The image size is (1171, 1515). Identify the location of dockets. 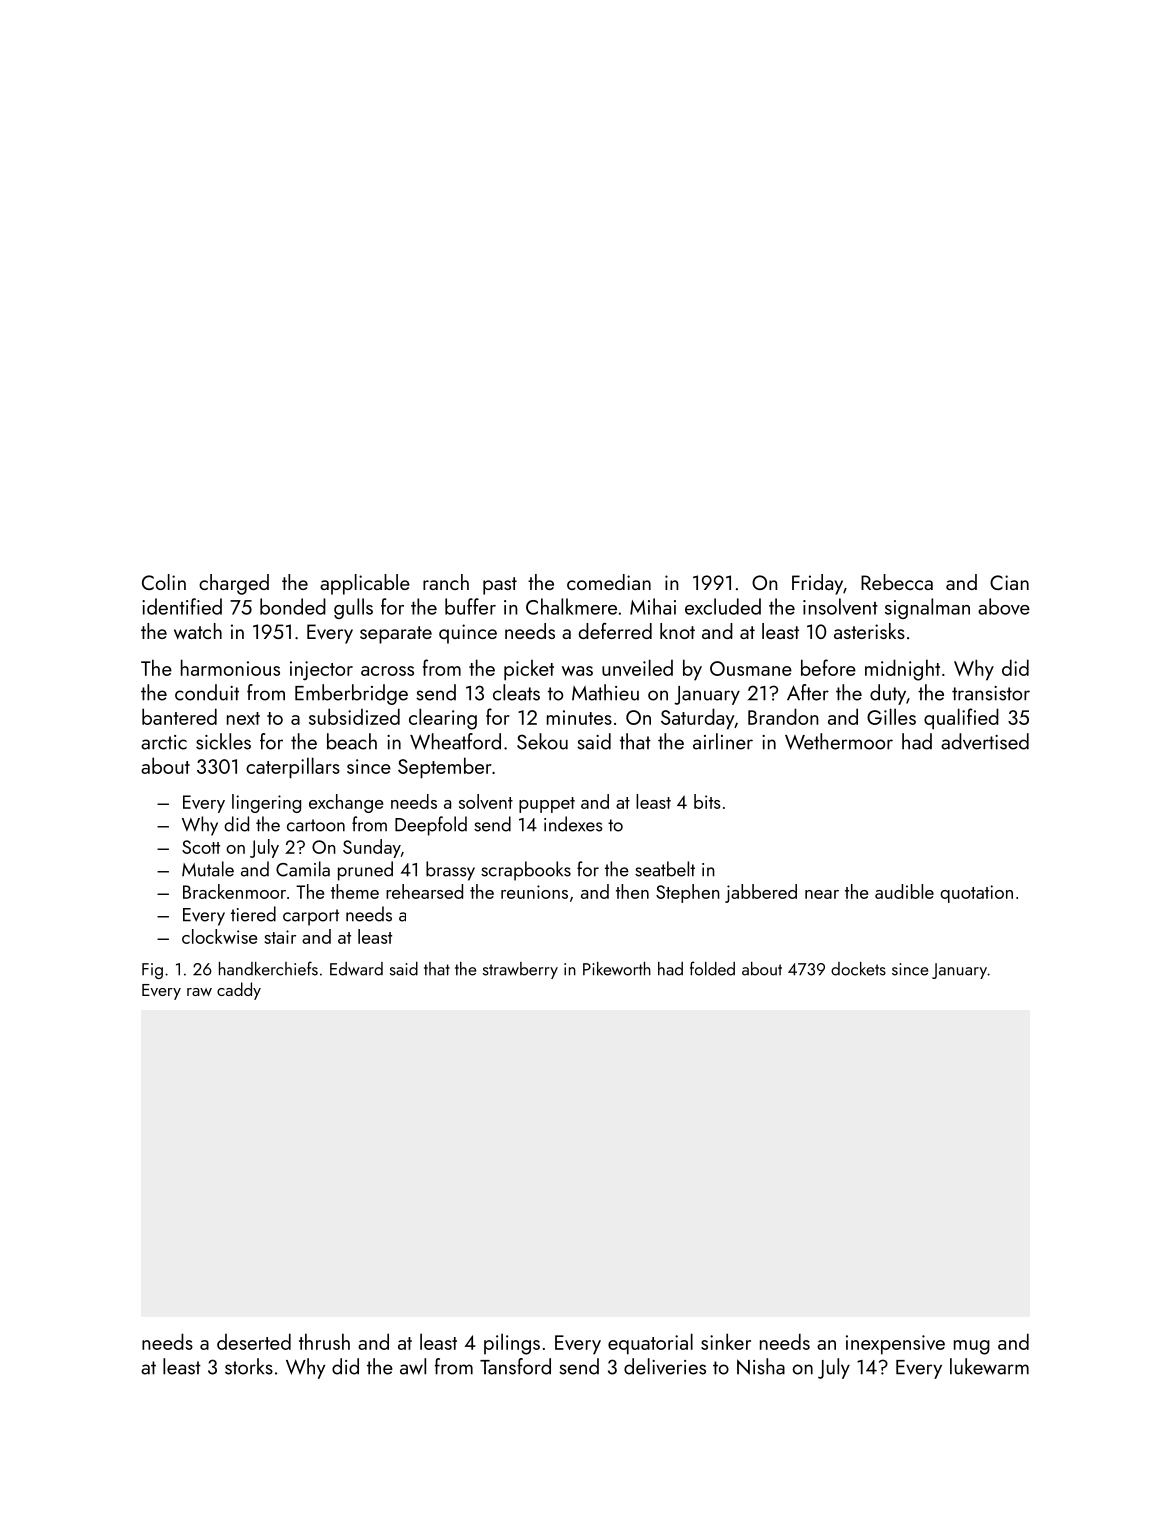
(858, 969).
